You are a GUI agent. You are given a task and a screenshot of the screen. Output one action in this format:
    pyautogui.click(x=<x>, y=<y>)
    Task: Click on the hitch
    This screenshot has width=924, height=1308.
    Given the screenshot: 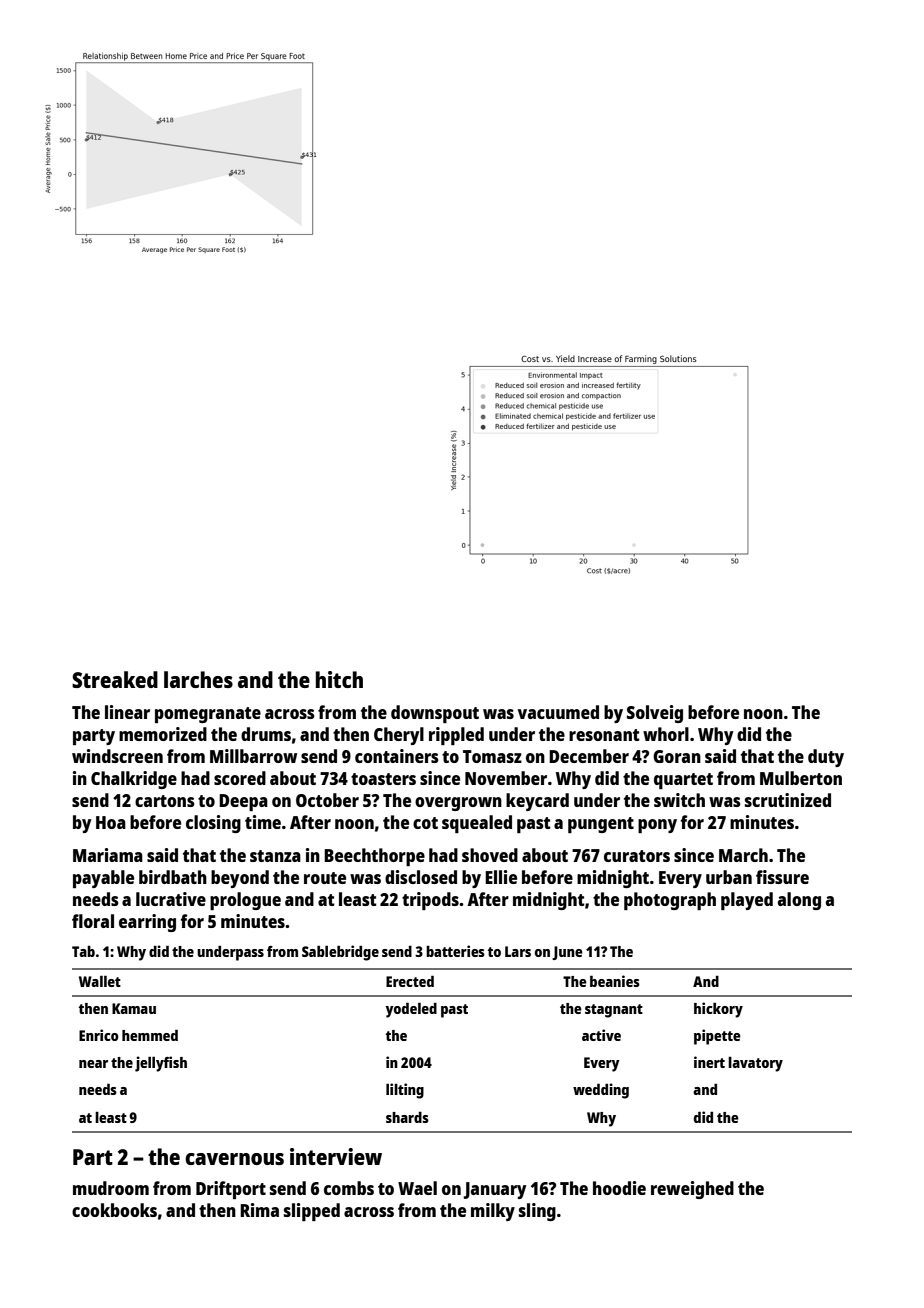 What is the action you would take?
    pyautogui.click(x=339, y=679)
